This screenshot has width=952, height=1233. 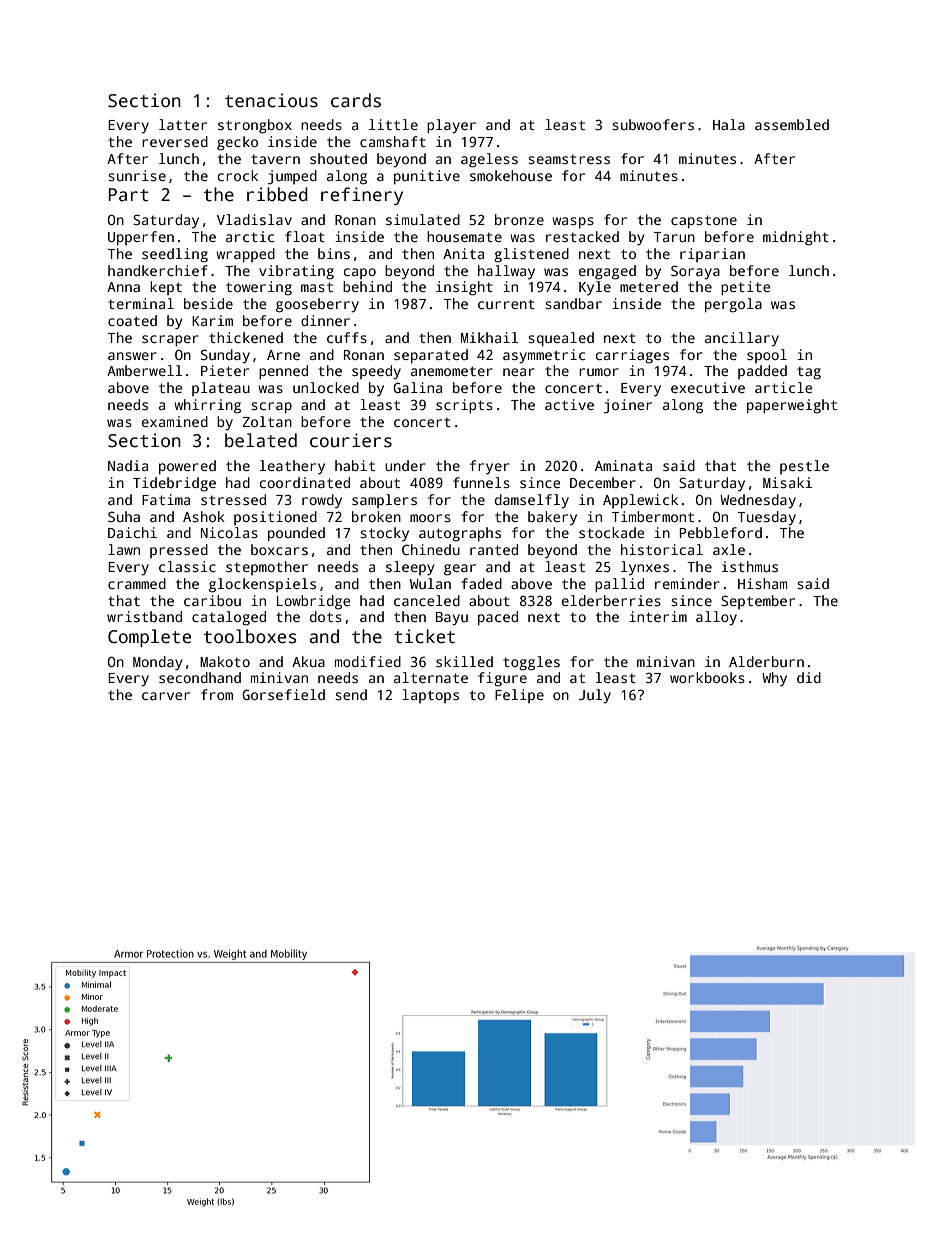 I want to click on reminder, so click(x=687, y=583).
